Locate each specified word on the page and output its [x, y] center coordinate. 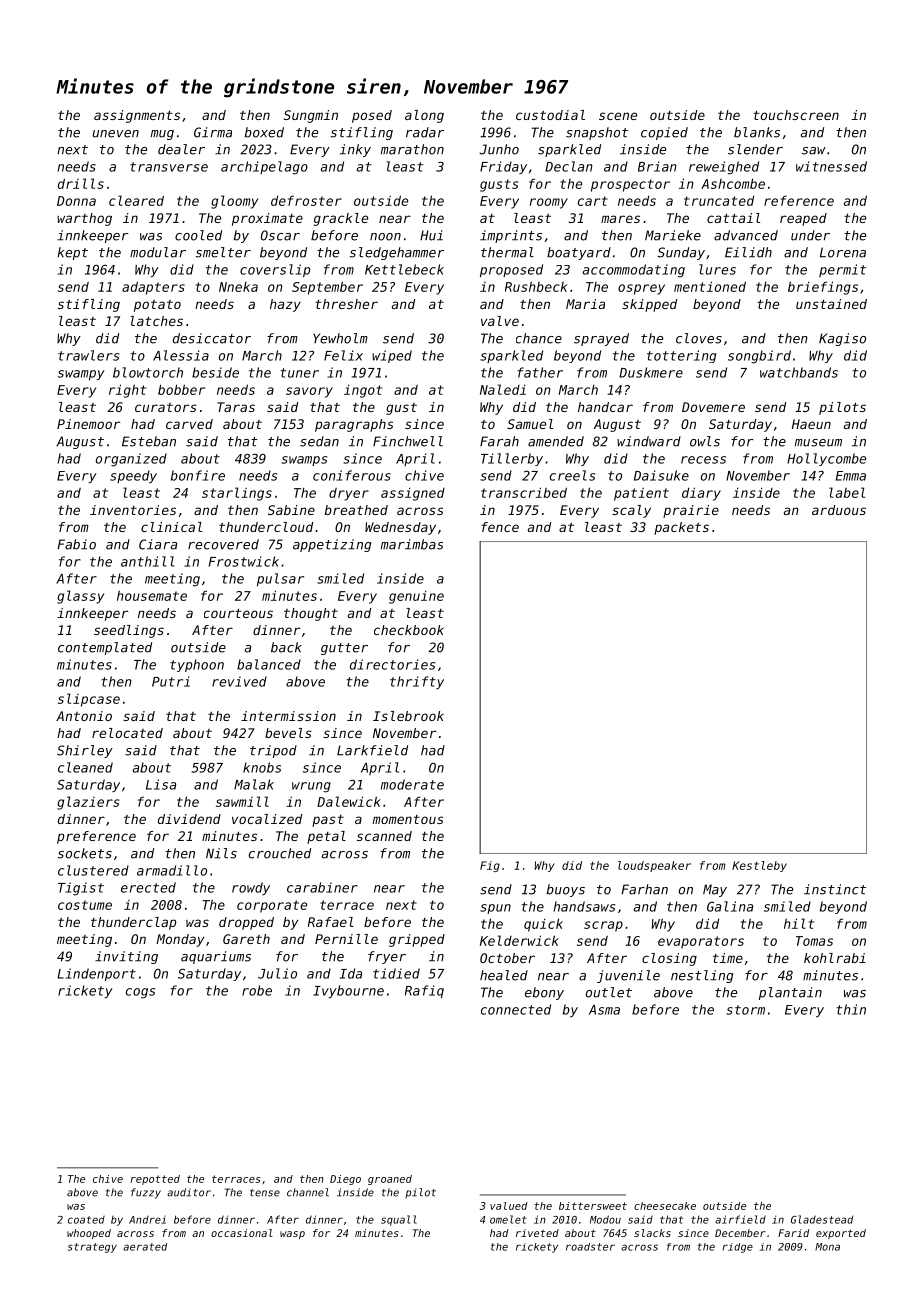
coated [86, 1220]
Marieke [673, 235]
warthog [84, 219]
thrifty [417, 682]
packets [681, 528]
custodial [550, 115]
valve [500, 321]
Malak [254, 784]
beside [215, 372]
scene [618, 116]
